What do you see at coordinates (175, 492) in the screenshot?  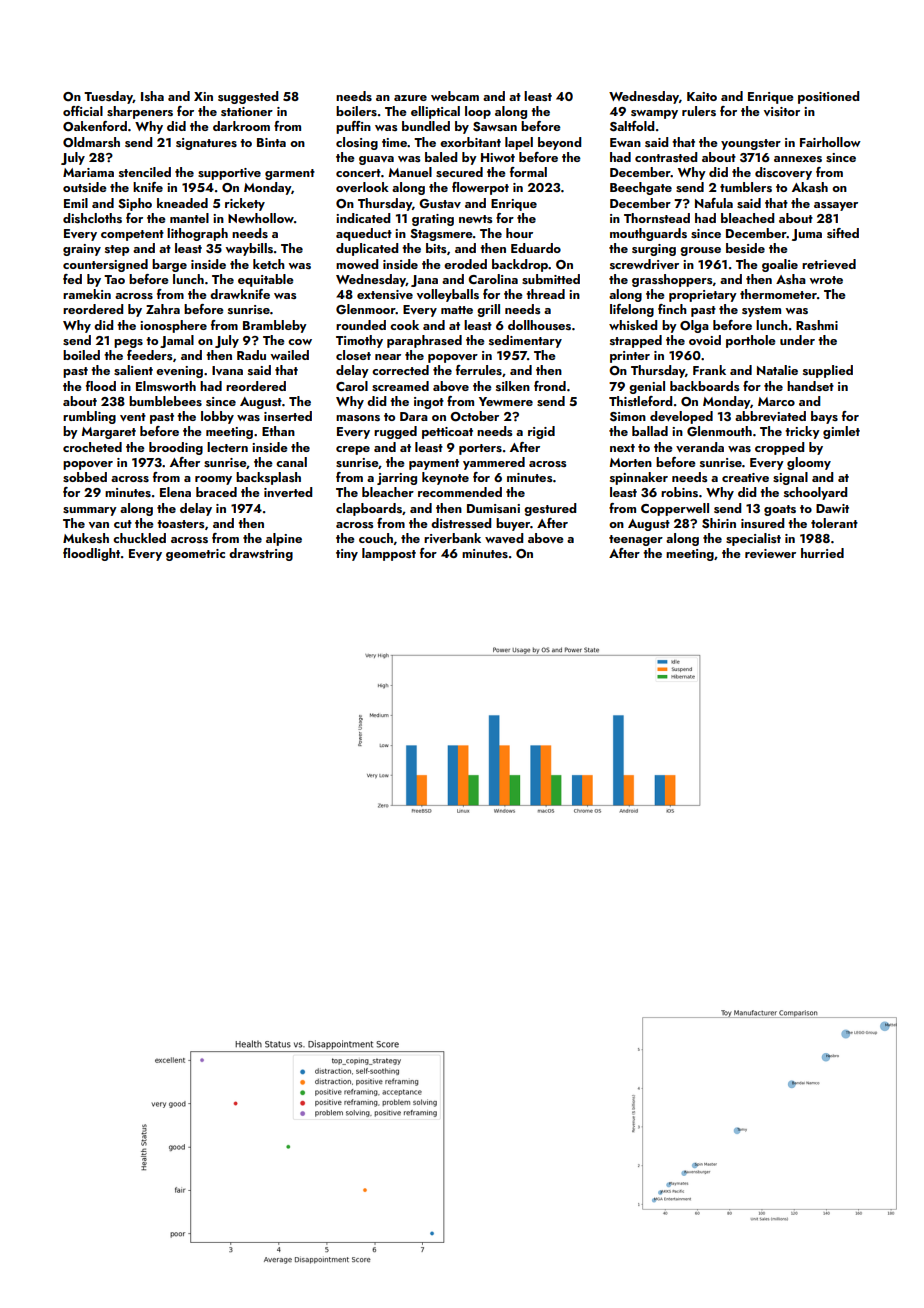 I see `Elena` at bounding box center [175, 492].
